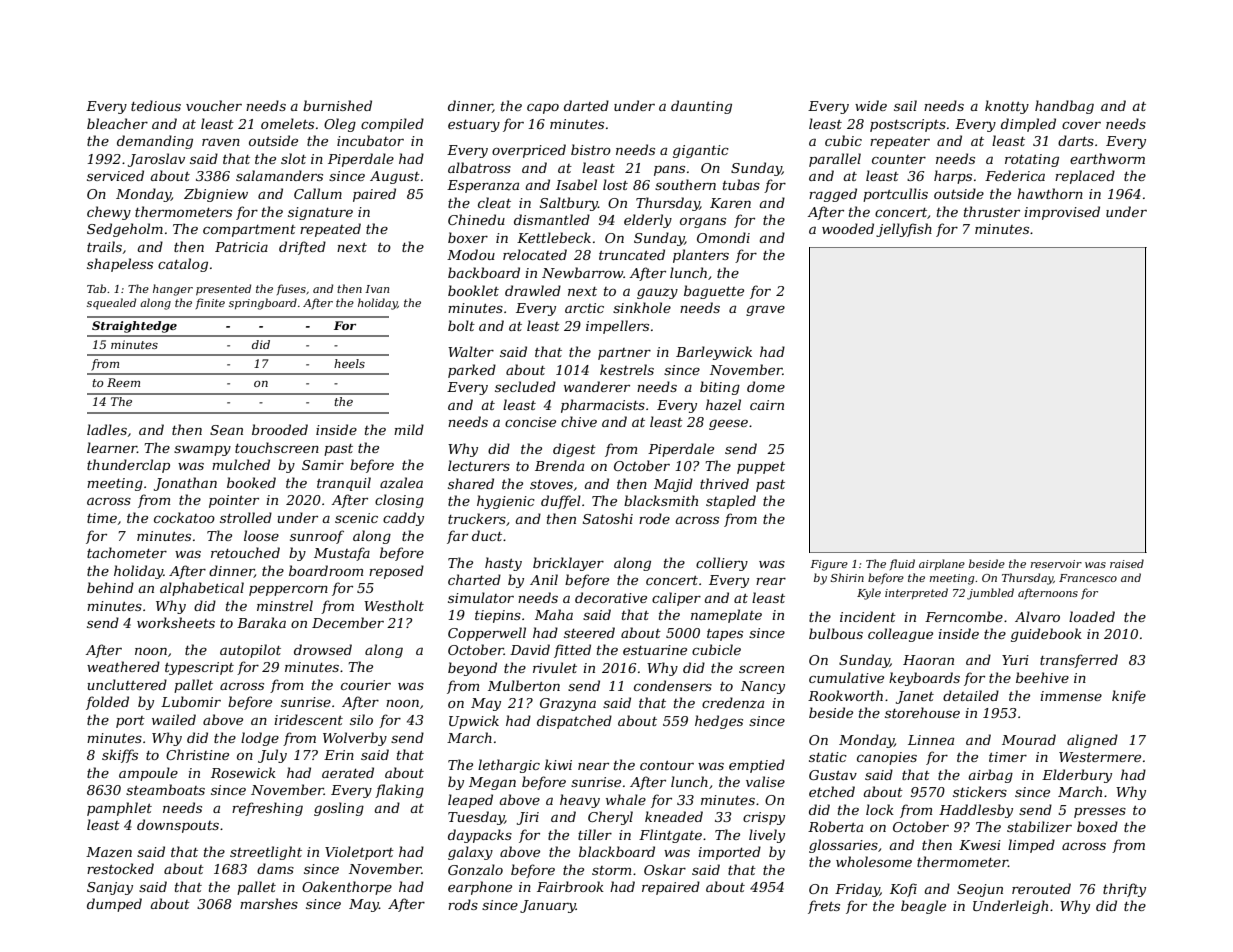  What do you see at coordinates (548, 906) in the screenshot?
I see `January` at bounding box center [548, 906].
